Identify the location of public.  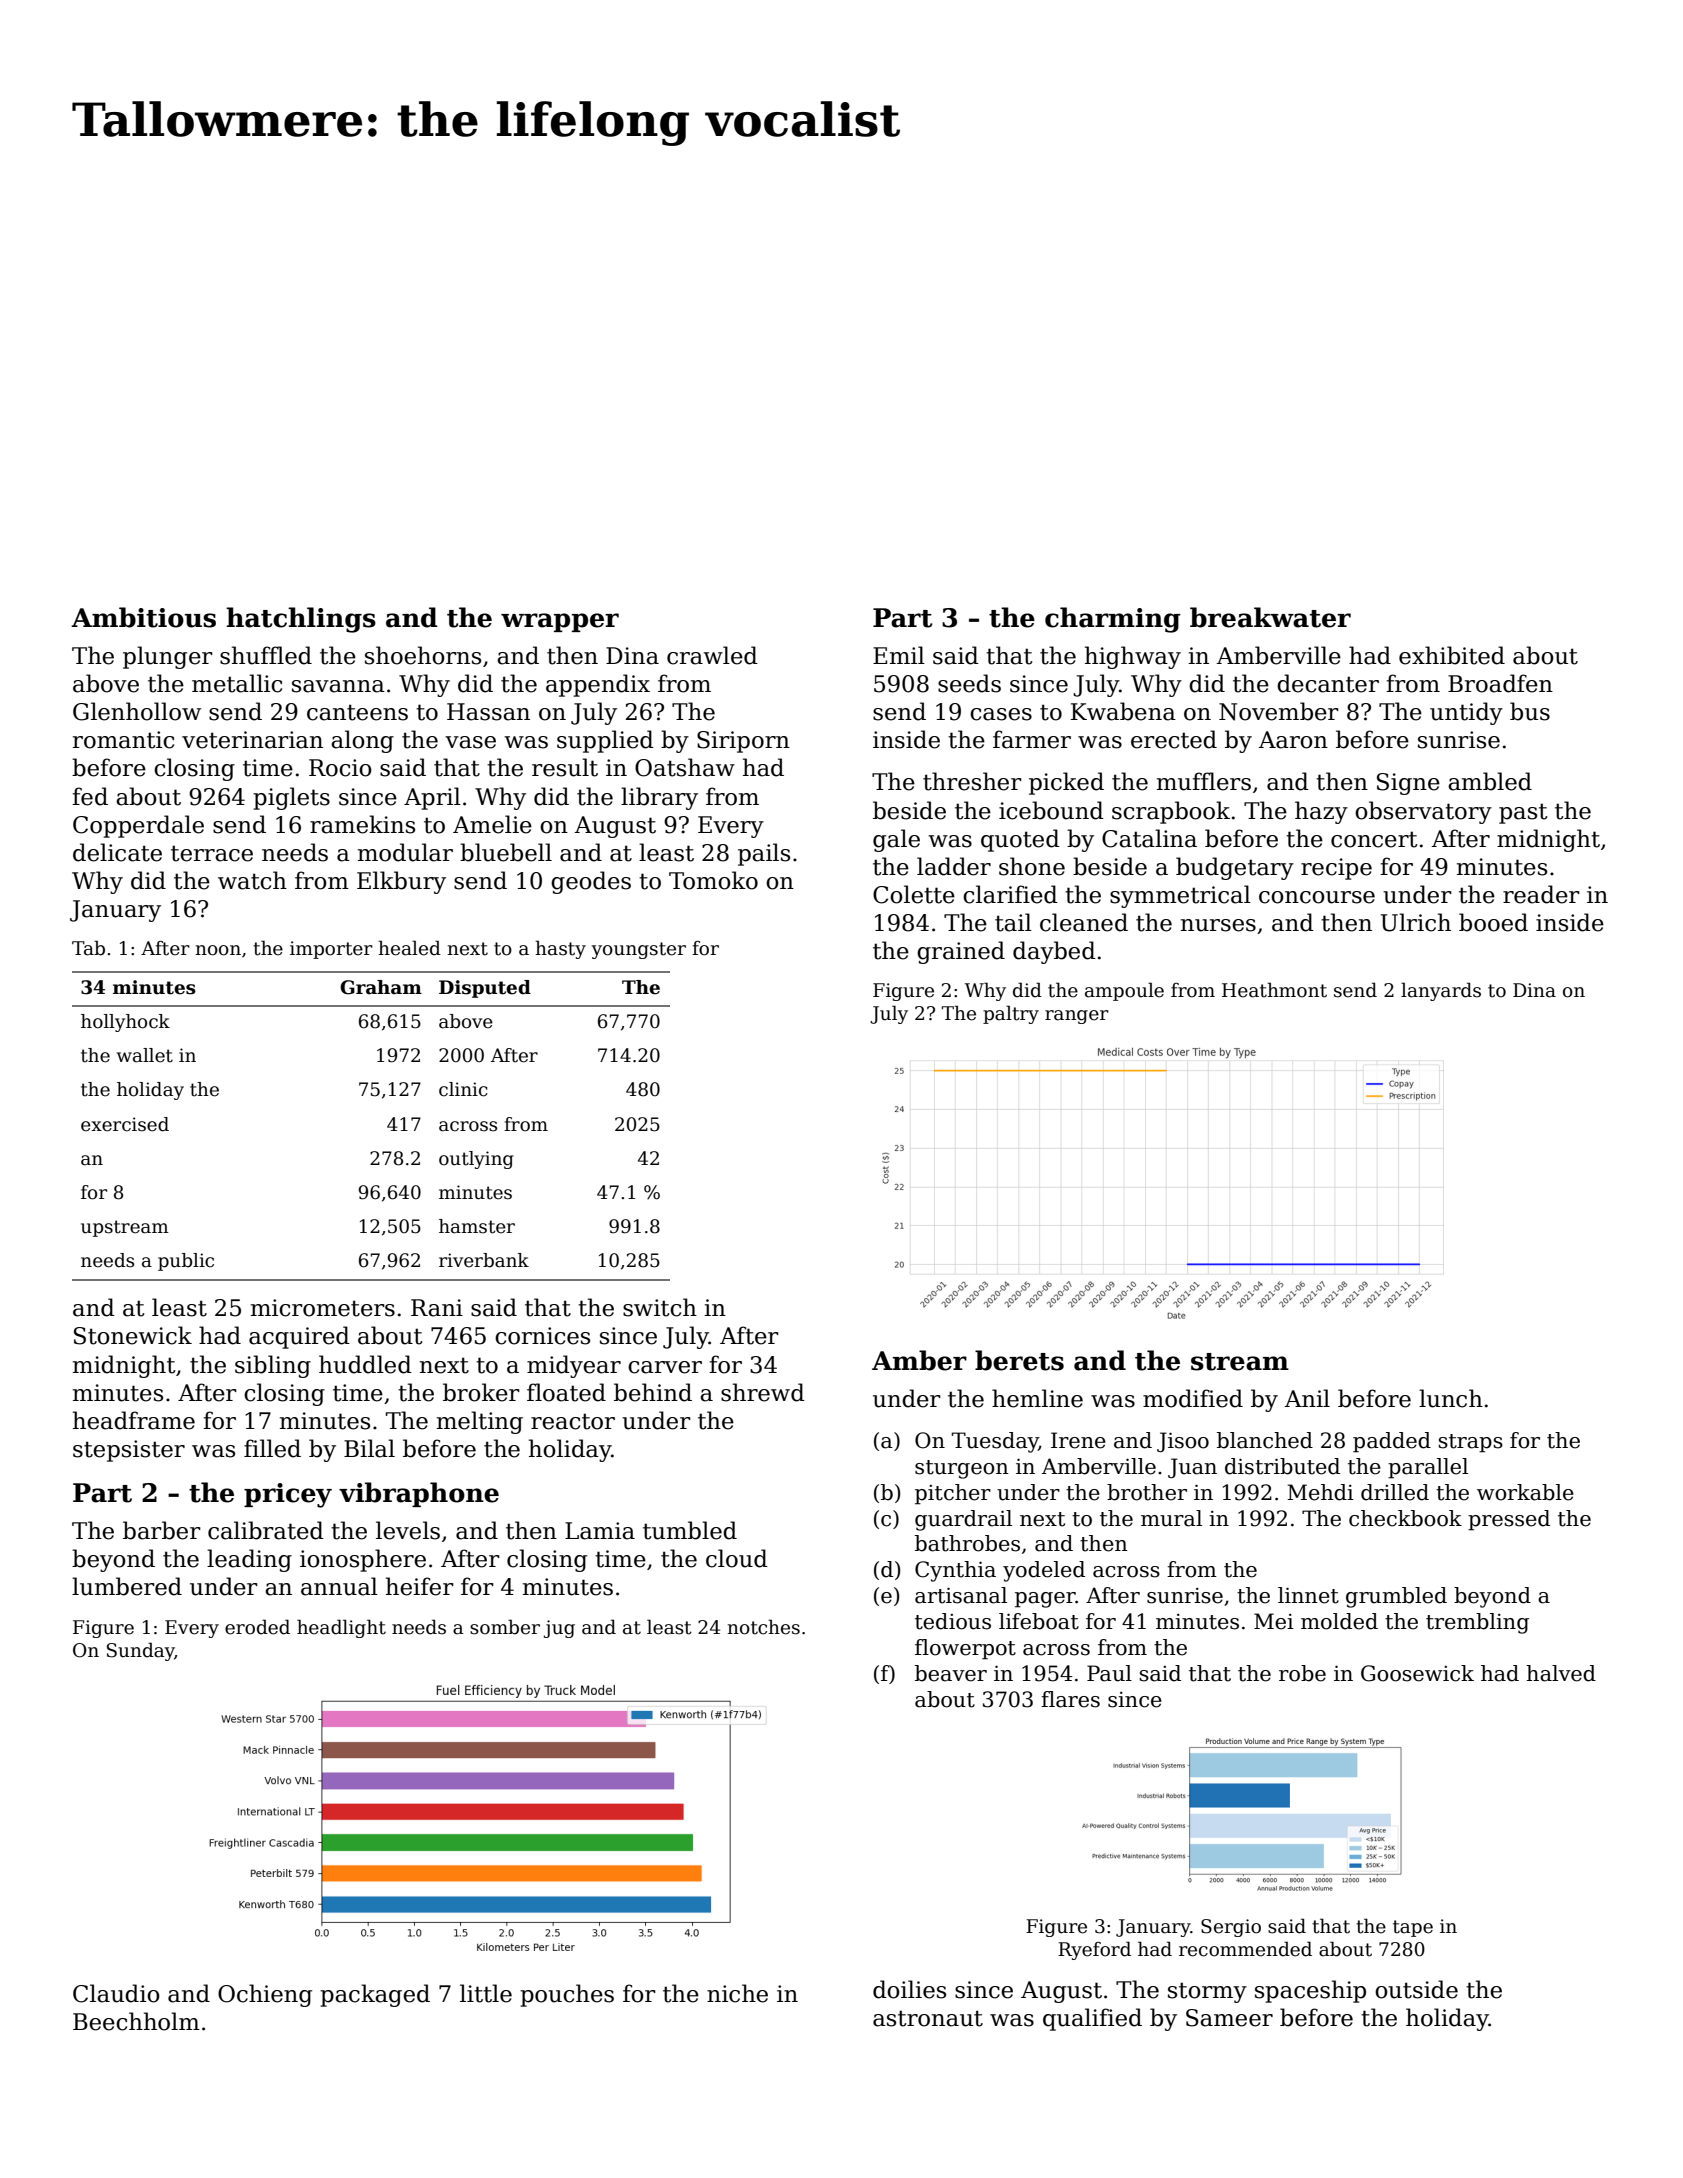
(186, 1262).
